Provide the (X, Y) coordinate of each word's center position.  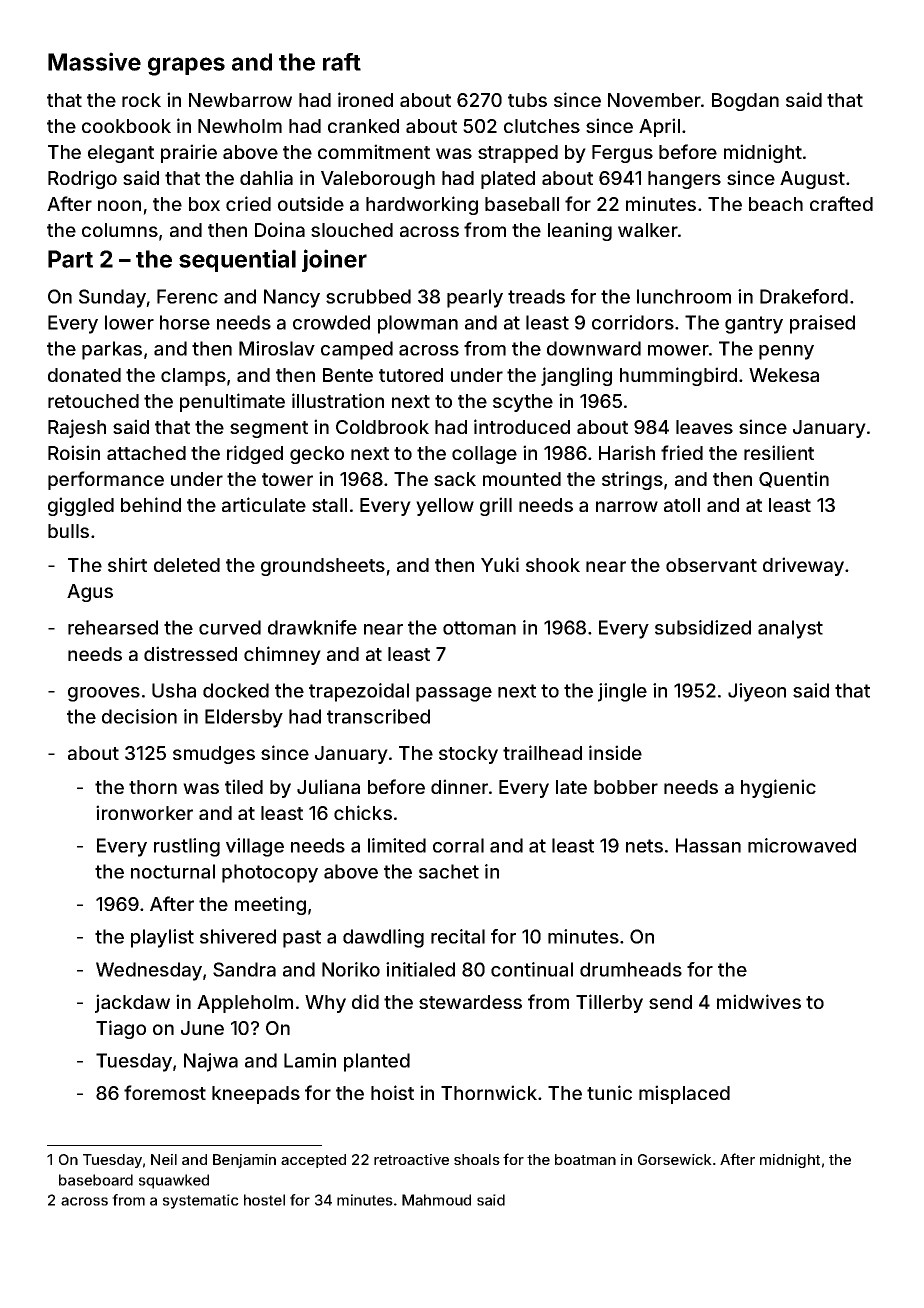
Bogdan (745, 102)
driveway (803, 566)
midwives (759, 1001)
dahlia (266, 177)
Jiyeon (757, 692)
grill (496, 506)
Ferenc (187, 296)
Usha (174, 690)
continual (532, 969)
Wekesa (784, 375)
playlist (162, 938)
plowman (418, 324)
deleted (187, 565)
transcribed (378, 716)
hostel (264, 1200)
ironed (365, 99)
